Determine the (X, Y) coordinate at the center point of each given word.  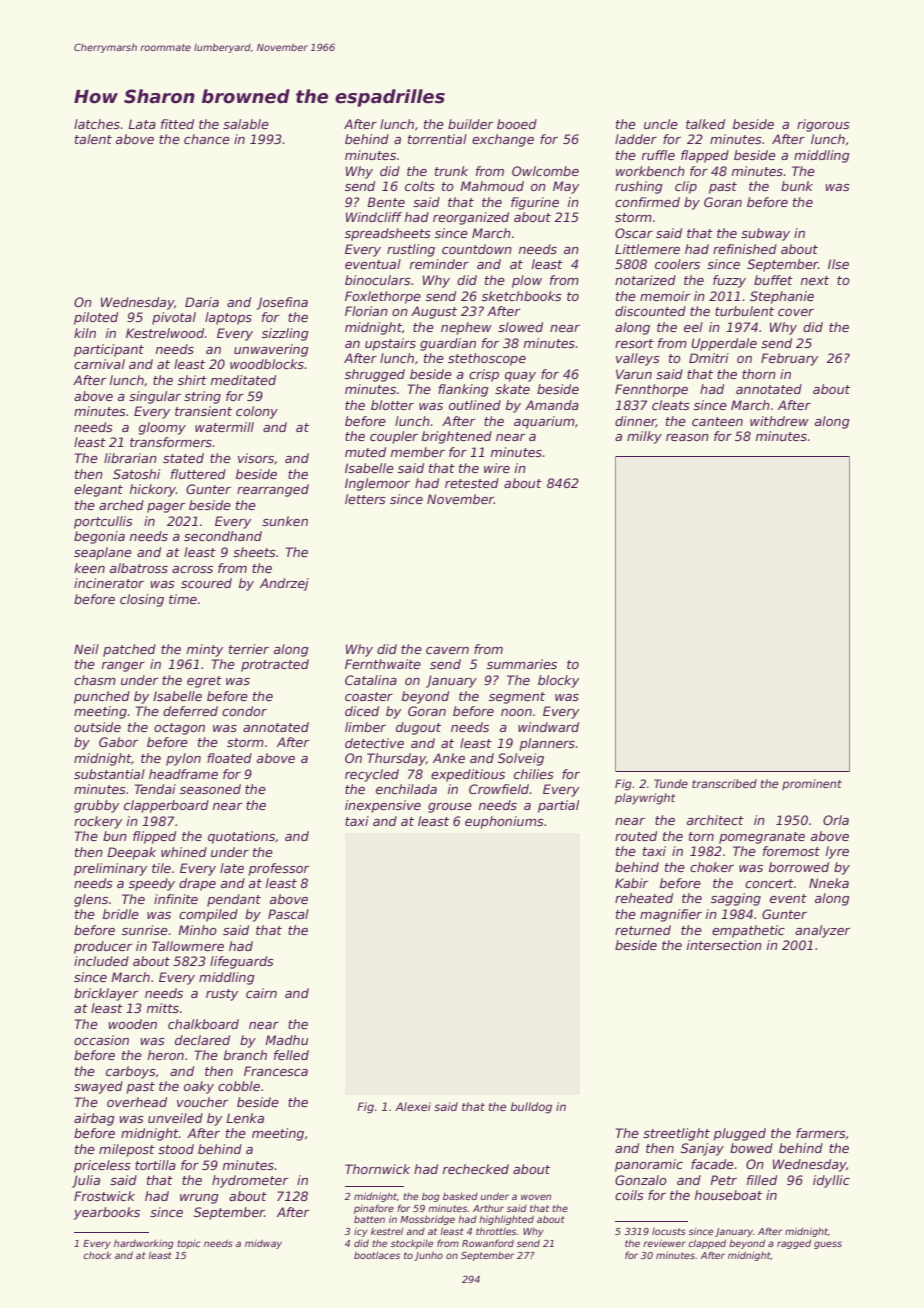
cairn (261, 993)
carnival (99, 364)
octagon (179, 729)
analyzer (822, 931)
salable (246, 124)
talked (705, 124)
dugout (418, 728)
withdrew (779, 421)
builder (470, 124)
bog (431, 1197)
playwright (645, 799)
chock (97, 1255)
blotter (392, 405)
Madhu (286, 1040)
